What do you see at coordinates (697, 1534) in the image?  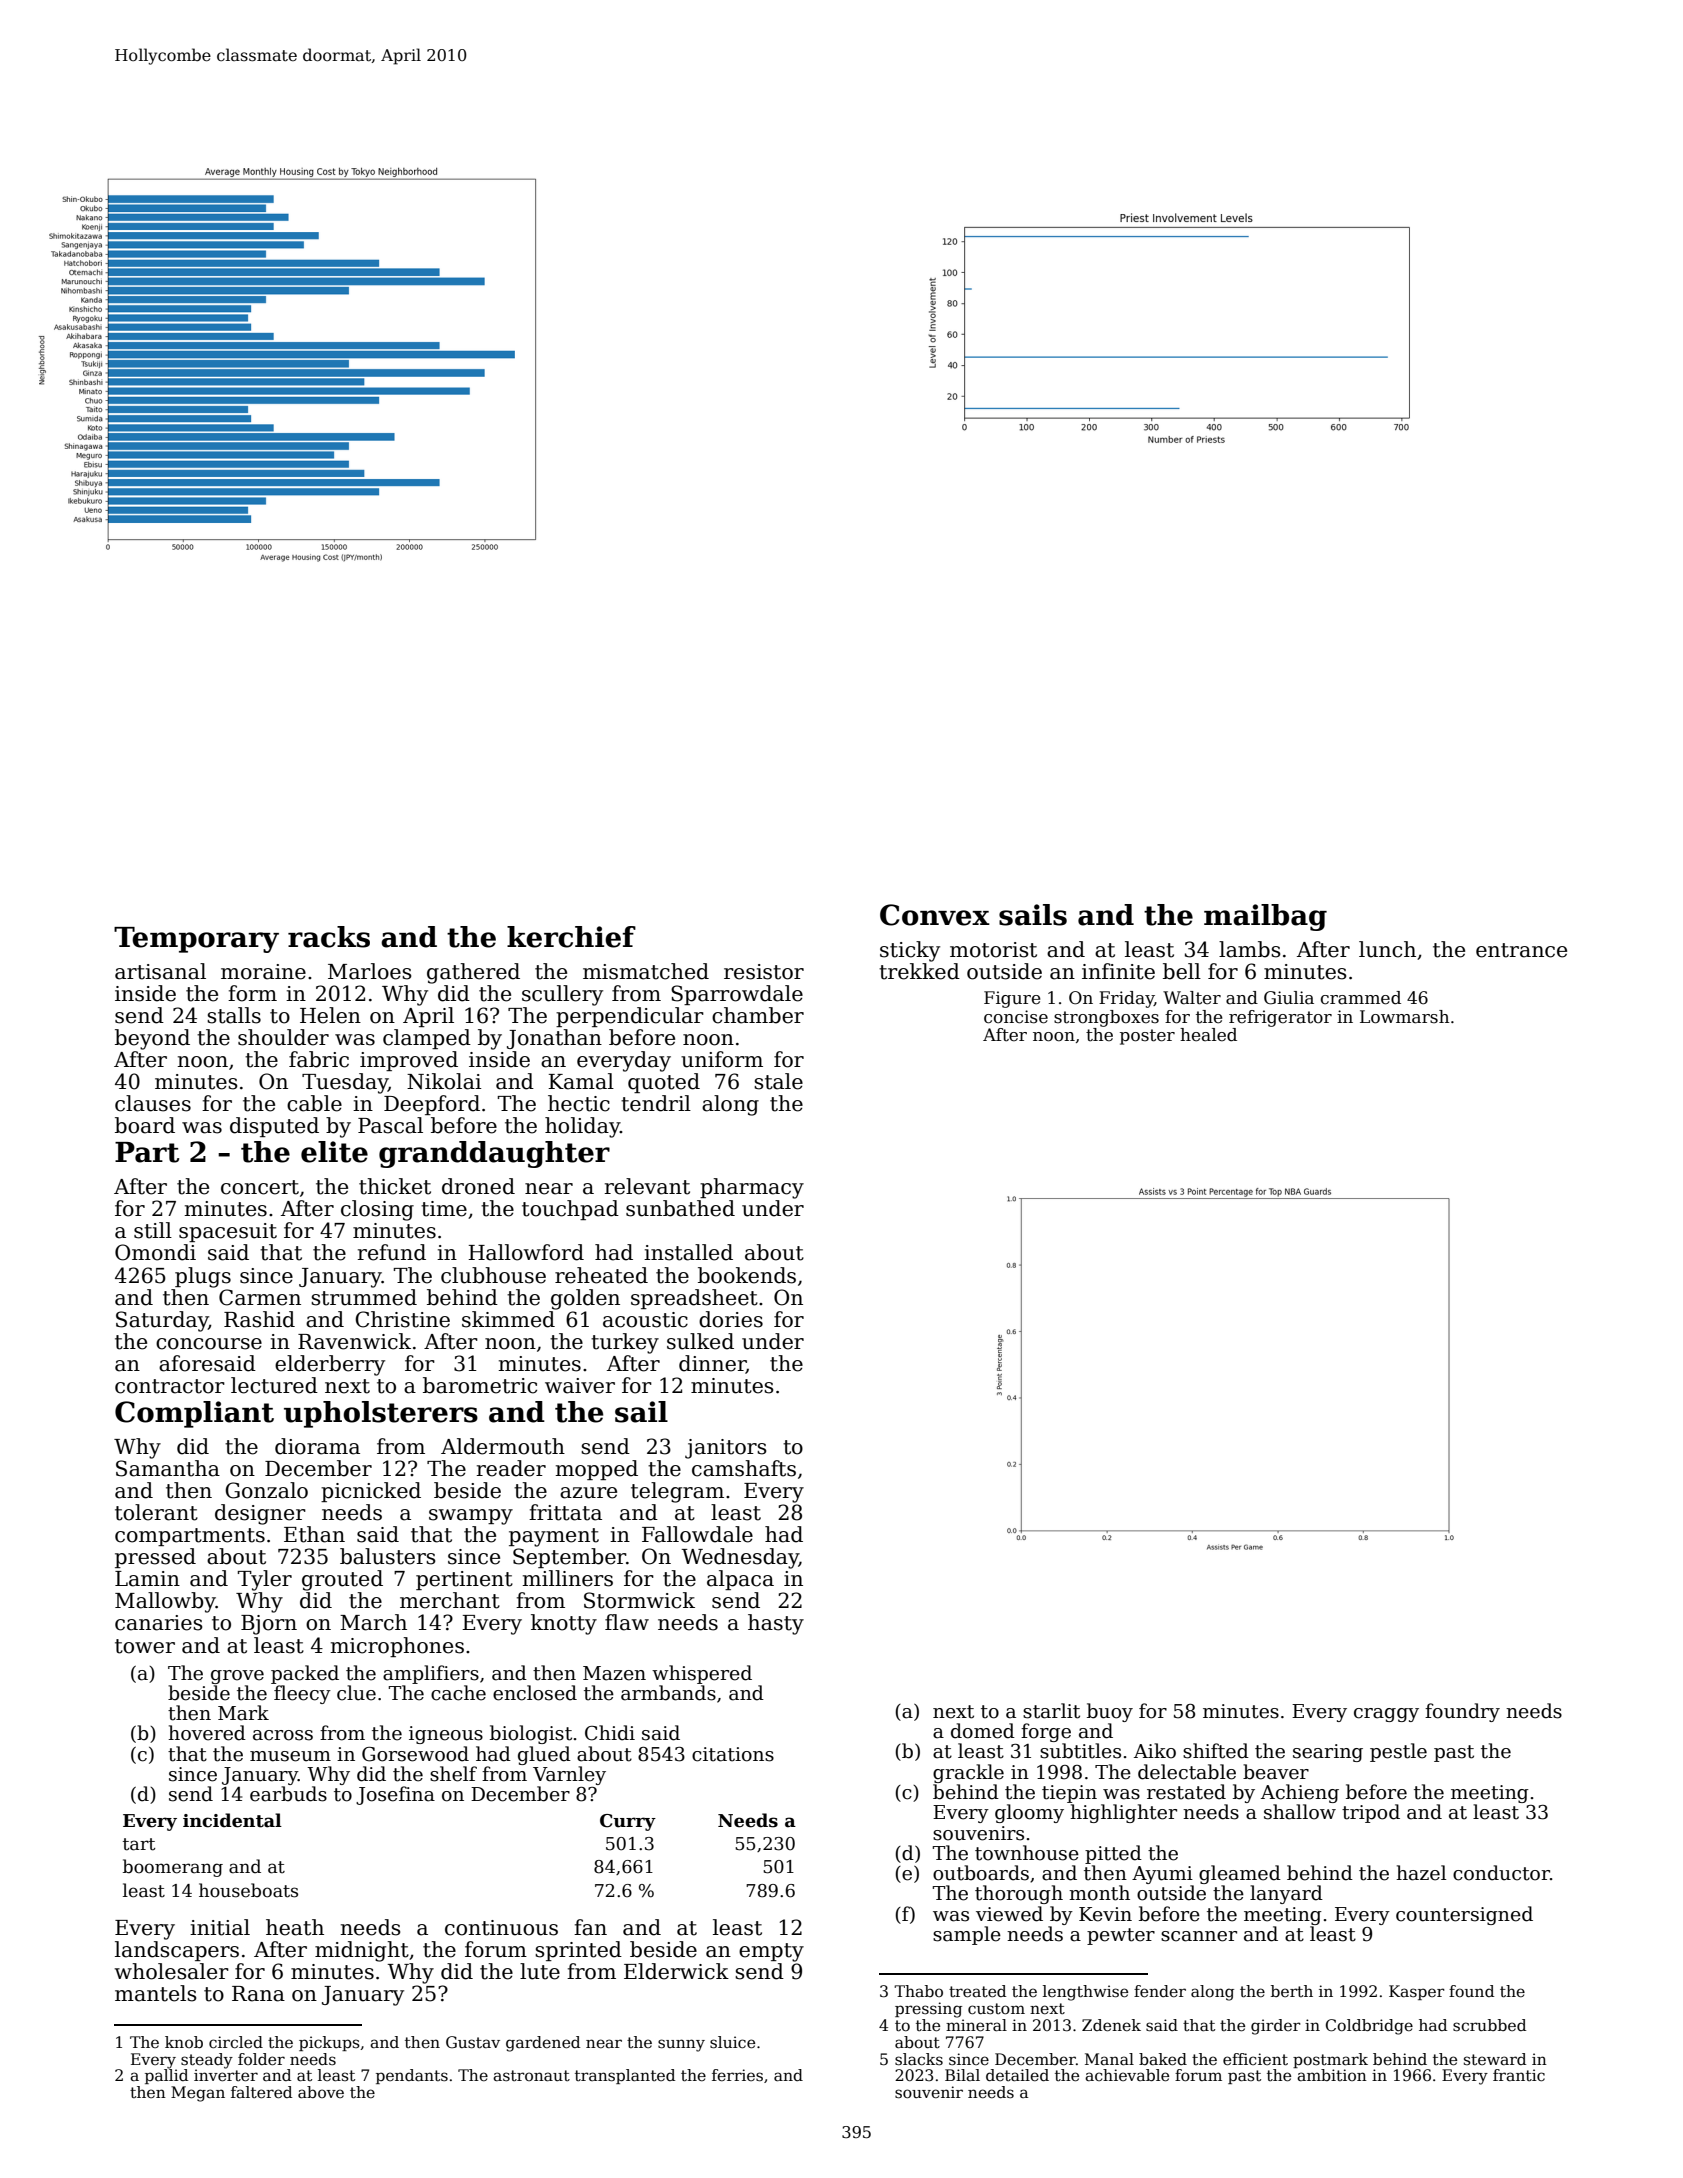 I see `Fallowdale` at bounding box center [697, 1534].
